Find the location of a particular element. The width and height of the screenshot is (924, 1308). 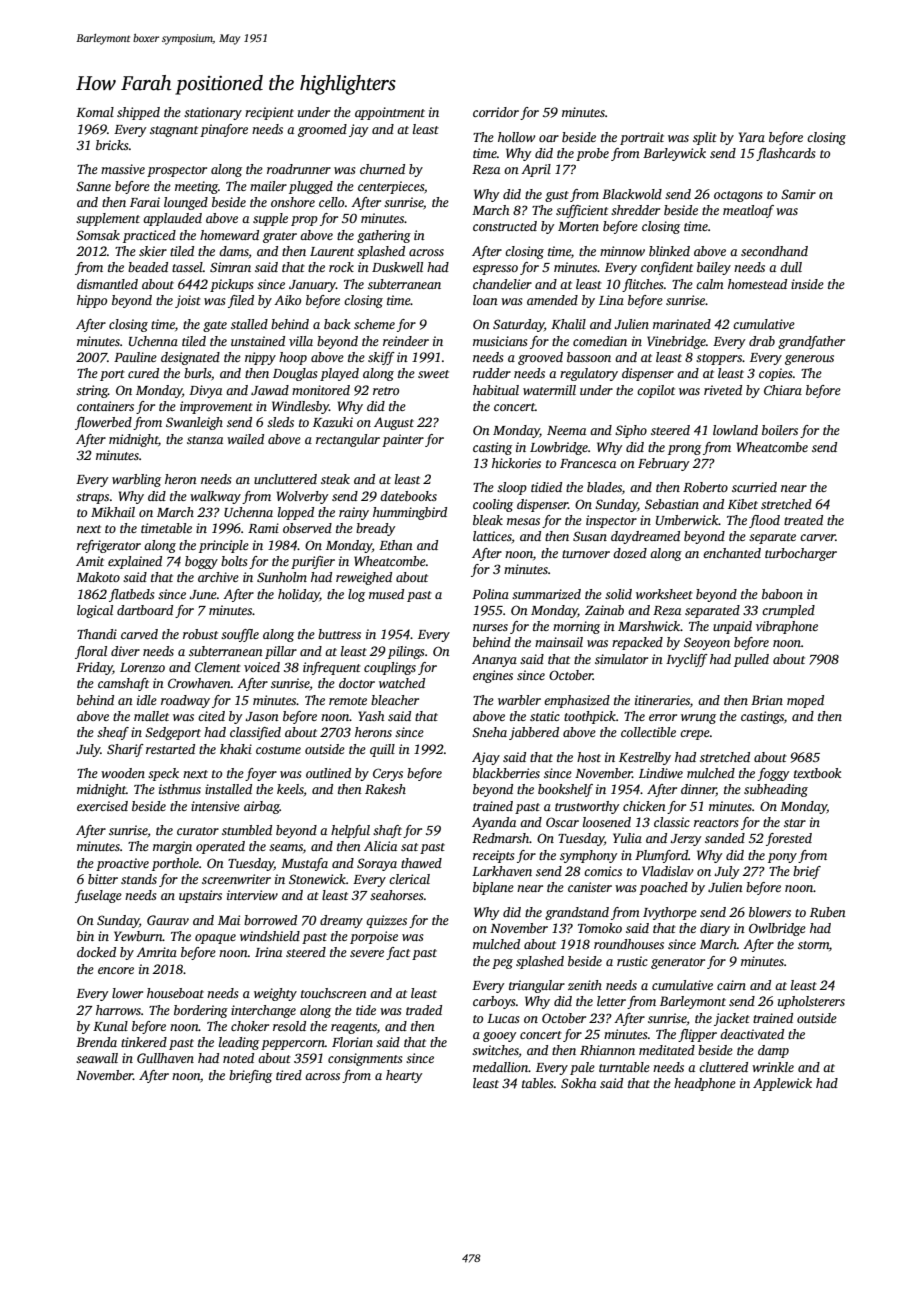

flipper is located at coordinates (697, 1035).
